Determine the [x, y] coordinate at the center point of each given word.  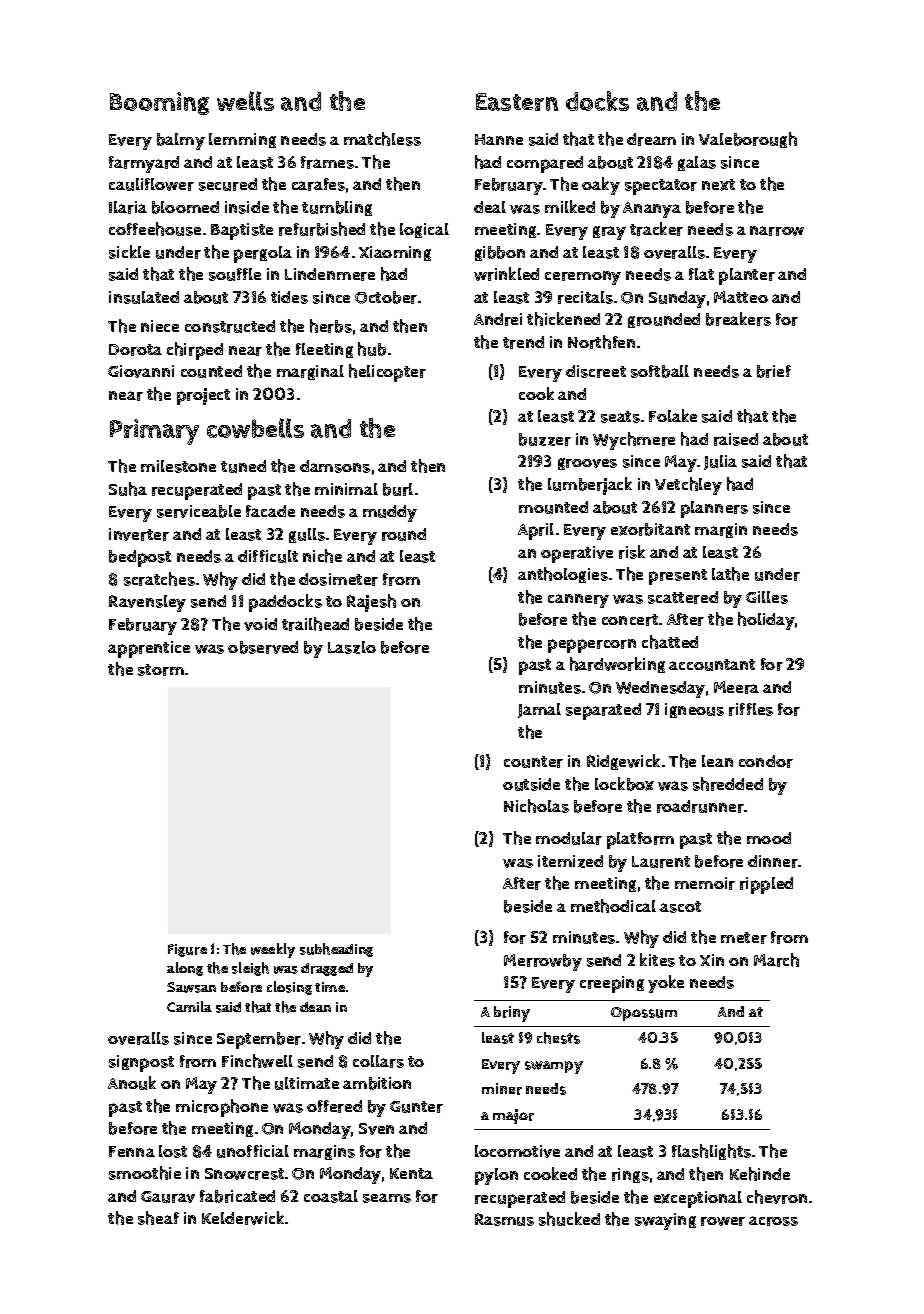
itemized [570, 861]
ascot [680, 907]
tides [289, 297]
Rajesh [371, 603]
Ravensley [147, 603]
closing [289, 988]
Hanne [499, 139]
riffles [751, 709]
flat [701, 274]
